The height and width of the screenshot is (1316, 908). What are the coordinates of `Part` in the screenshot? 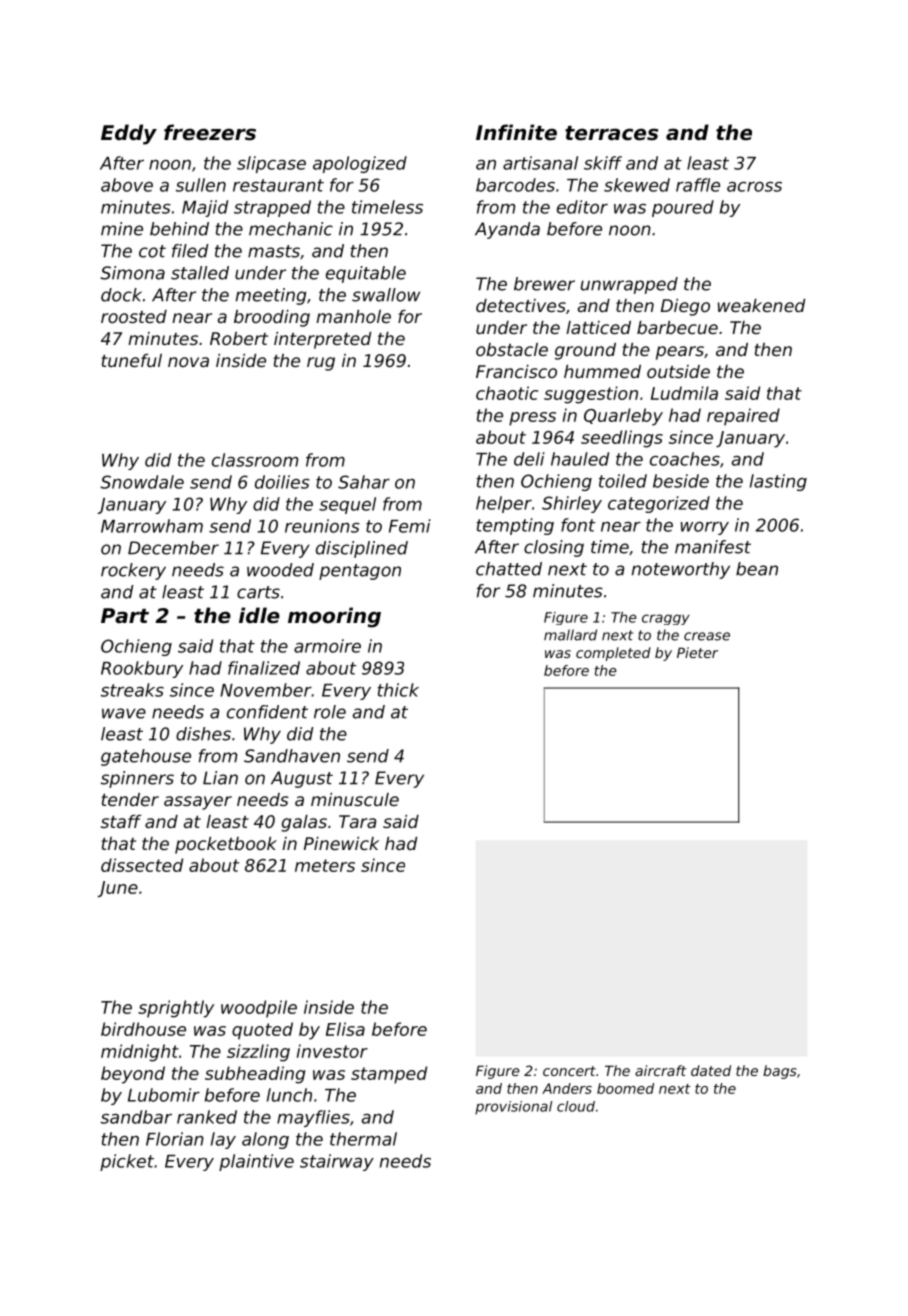 It's located at (125, 615).
